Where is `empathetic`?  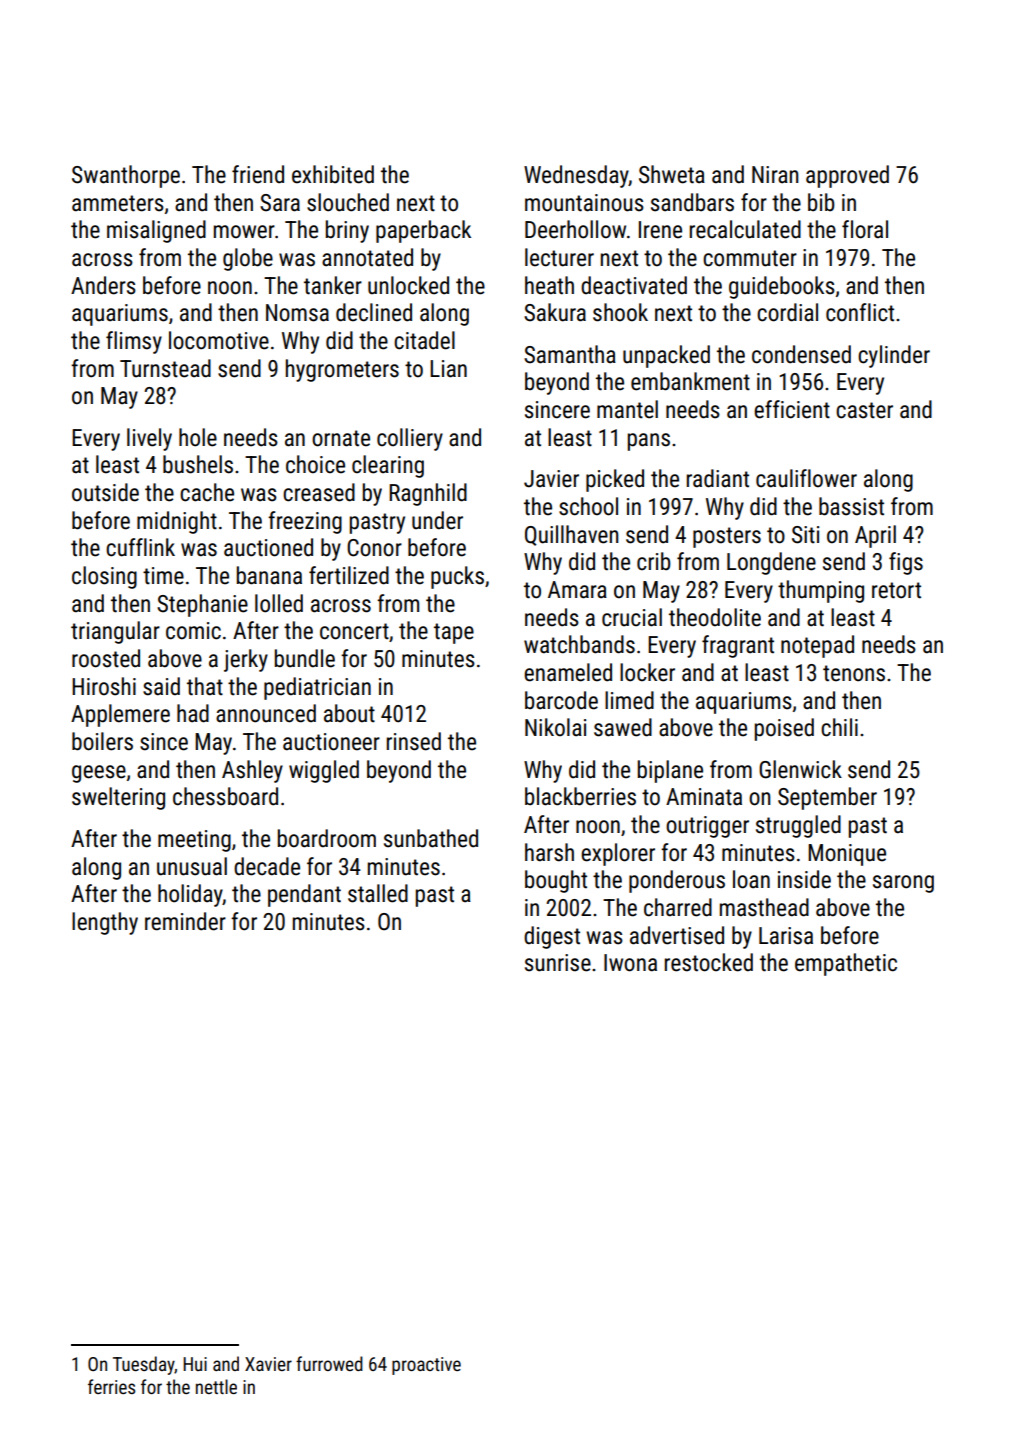 empathetic is located at coordinates (846, 964).
